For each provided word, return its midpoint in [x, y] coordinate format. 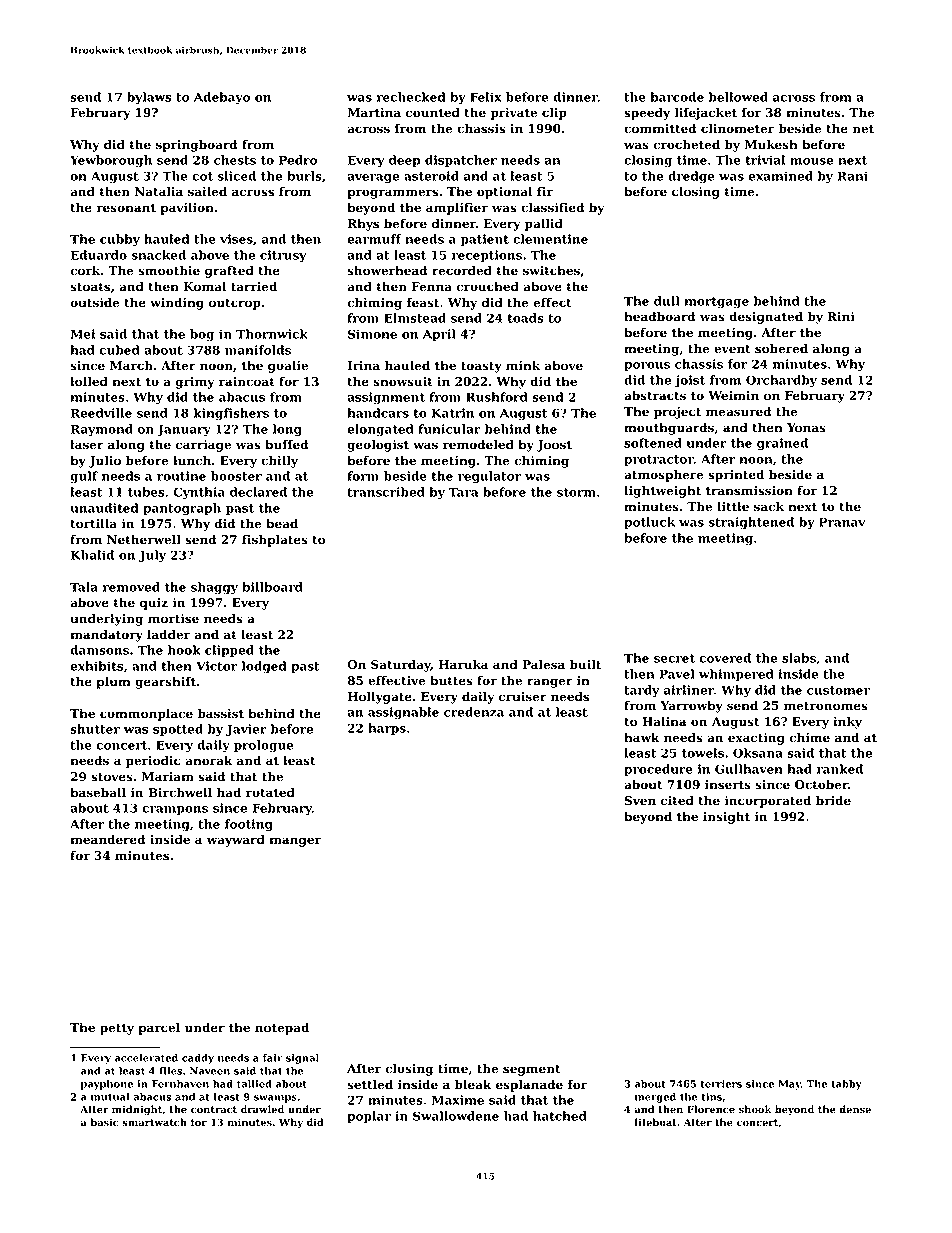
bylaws [149, 98]
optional [504, 193]
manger [295, 842]
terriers [721, 1084]
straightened [751, 523]
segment [532, 1070]
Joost [554, 446]
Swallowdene [456, 1116]
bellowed [738, 97]
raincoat [247, 382]
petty [117, 1029]
